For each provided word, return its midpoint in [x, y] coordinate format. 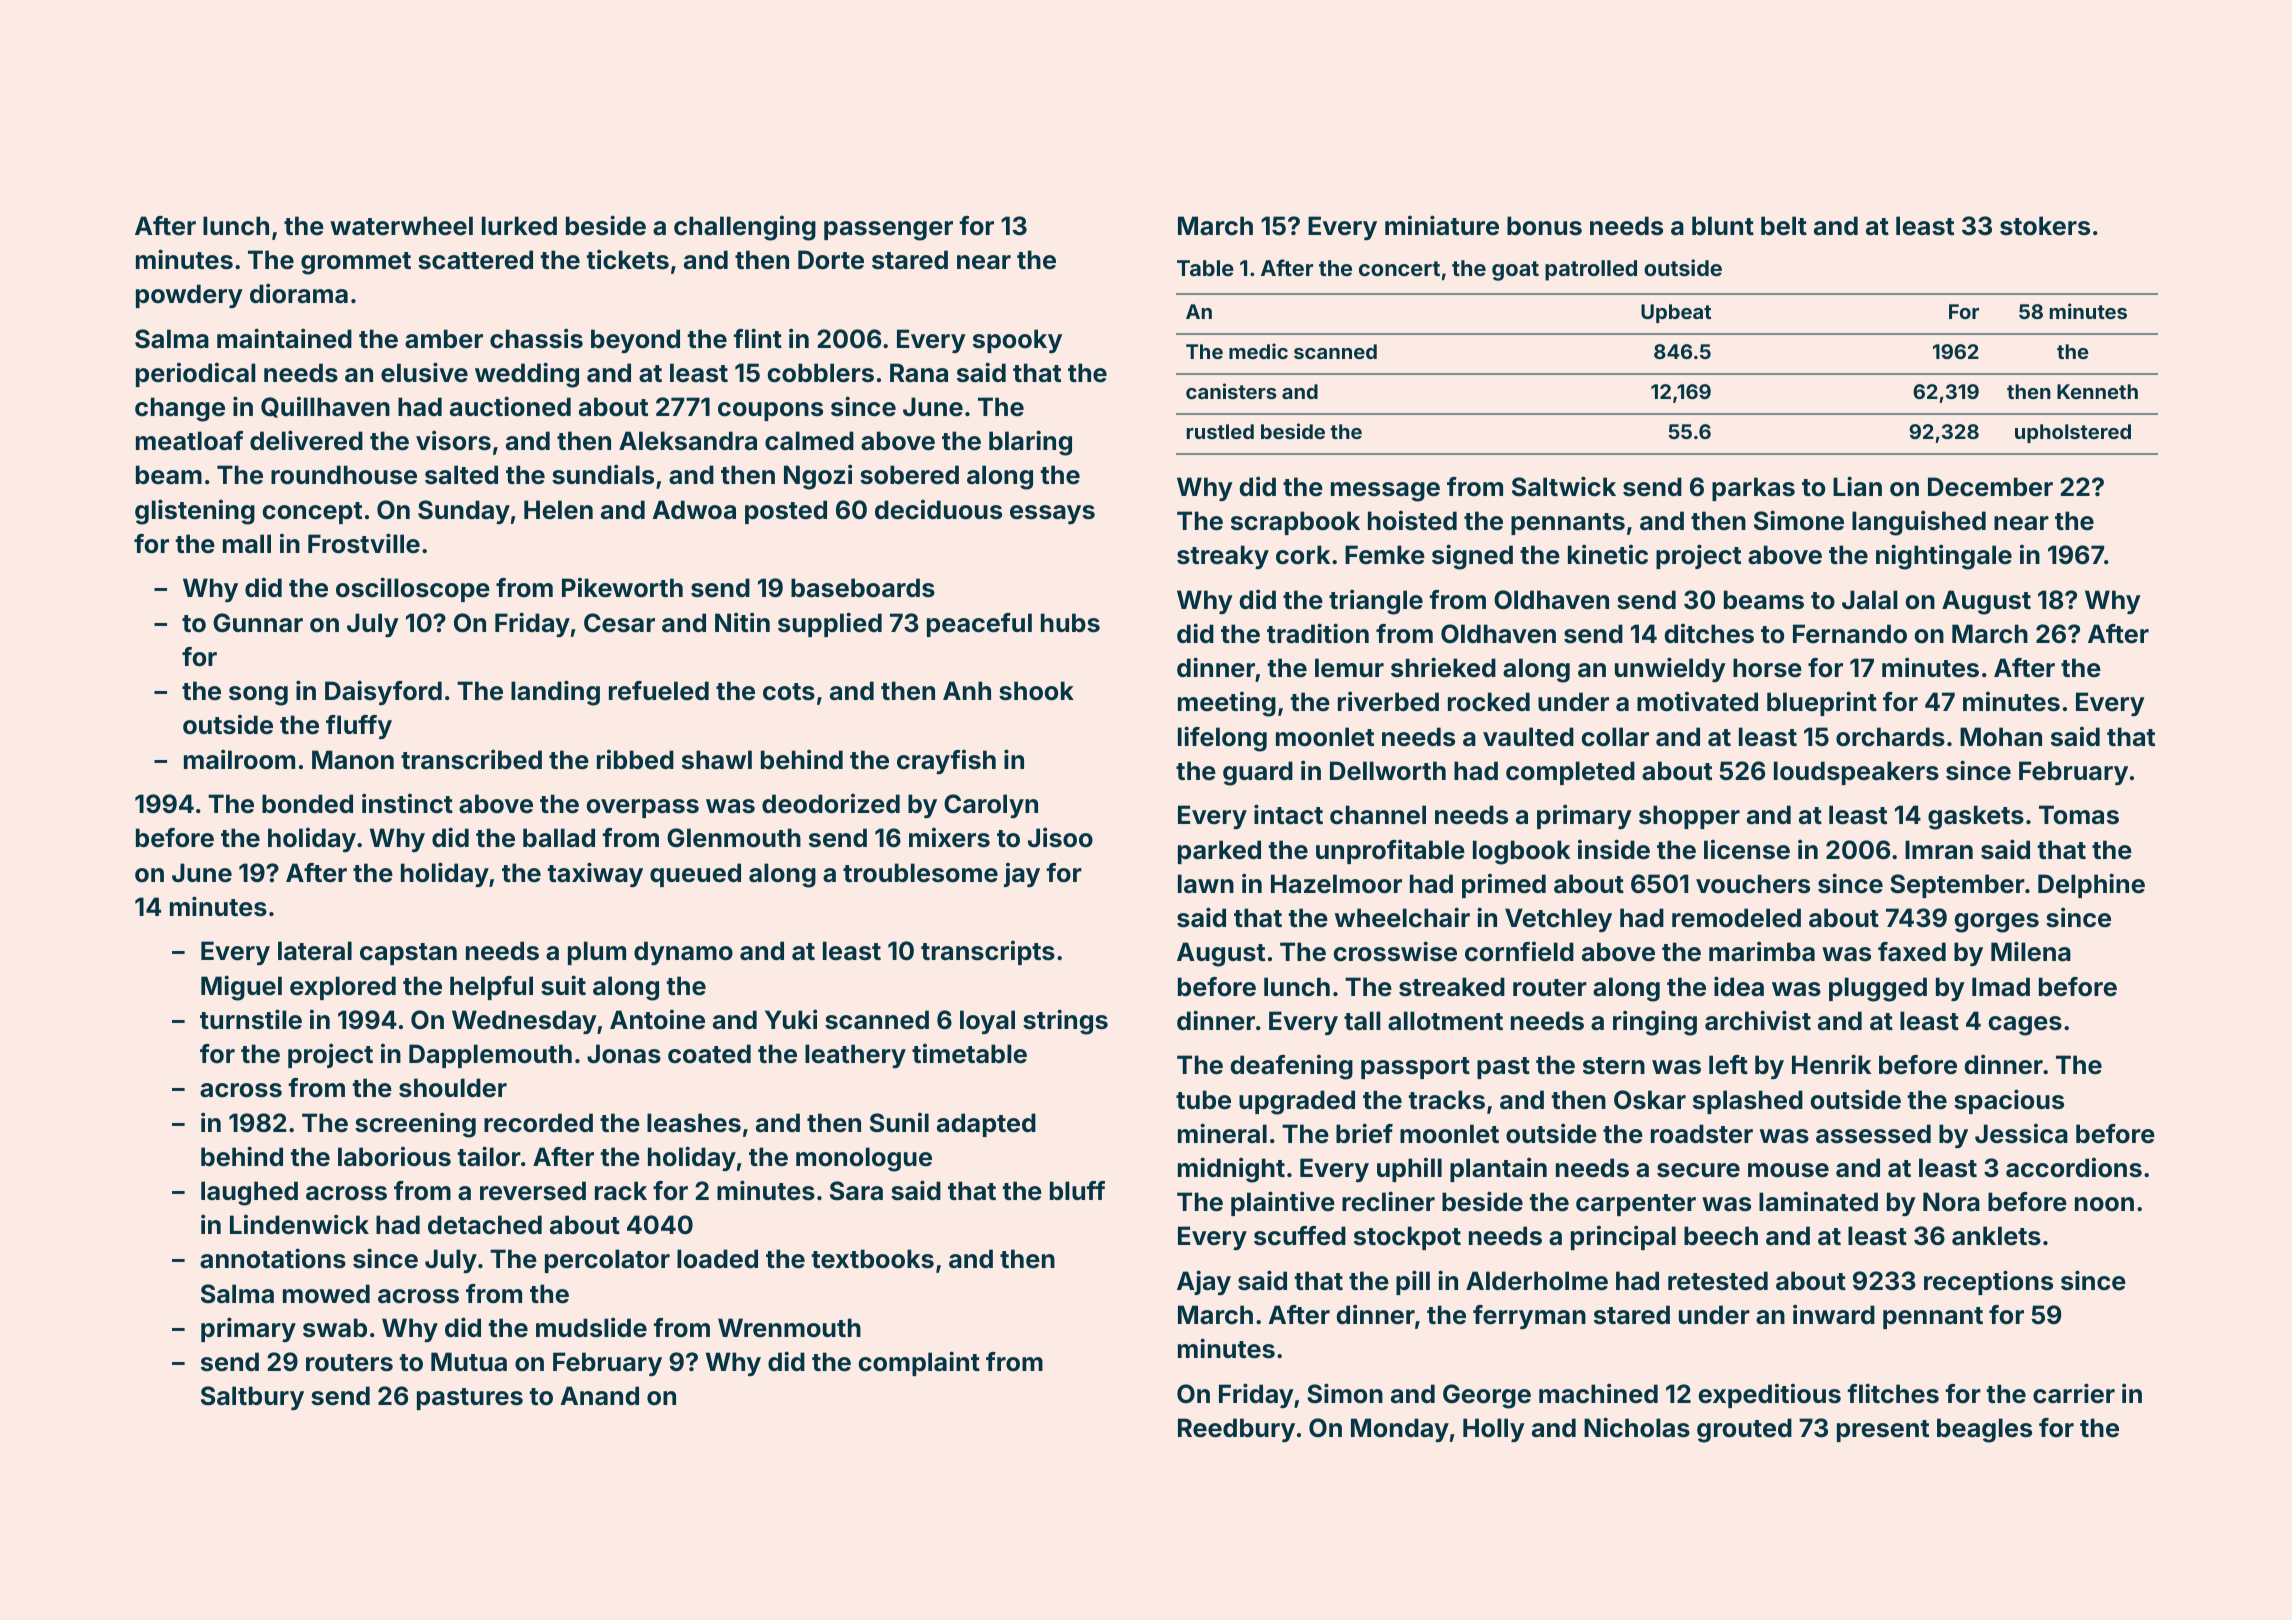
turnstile [251, 1019]
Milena [2031, 951]
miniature [1442, 225]
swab [335, 1328]
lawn [1206, 884]
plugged [1878, 989]
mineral [1222, 1133]
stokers [2045, 226]
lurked [519, 226]
